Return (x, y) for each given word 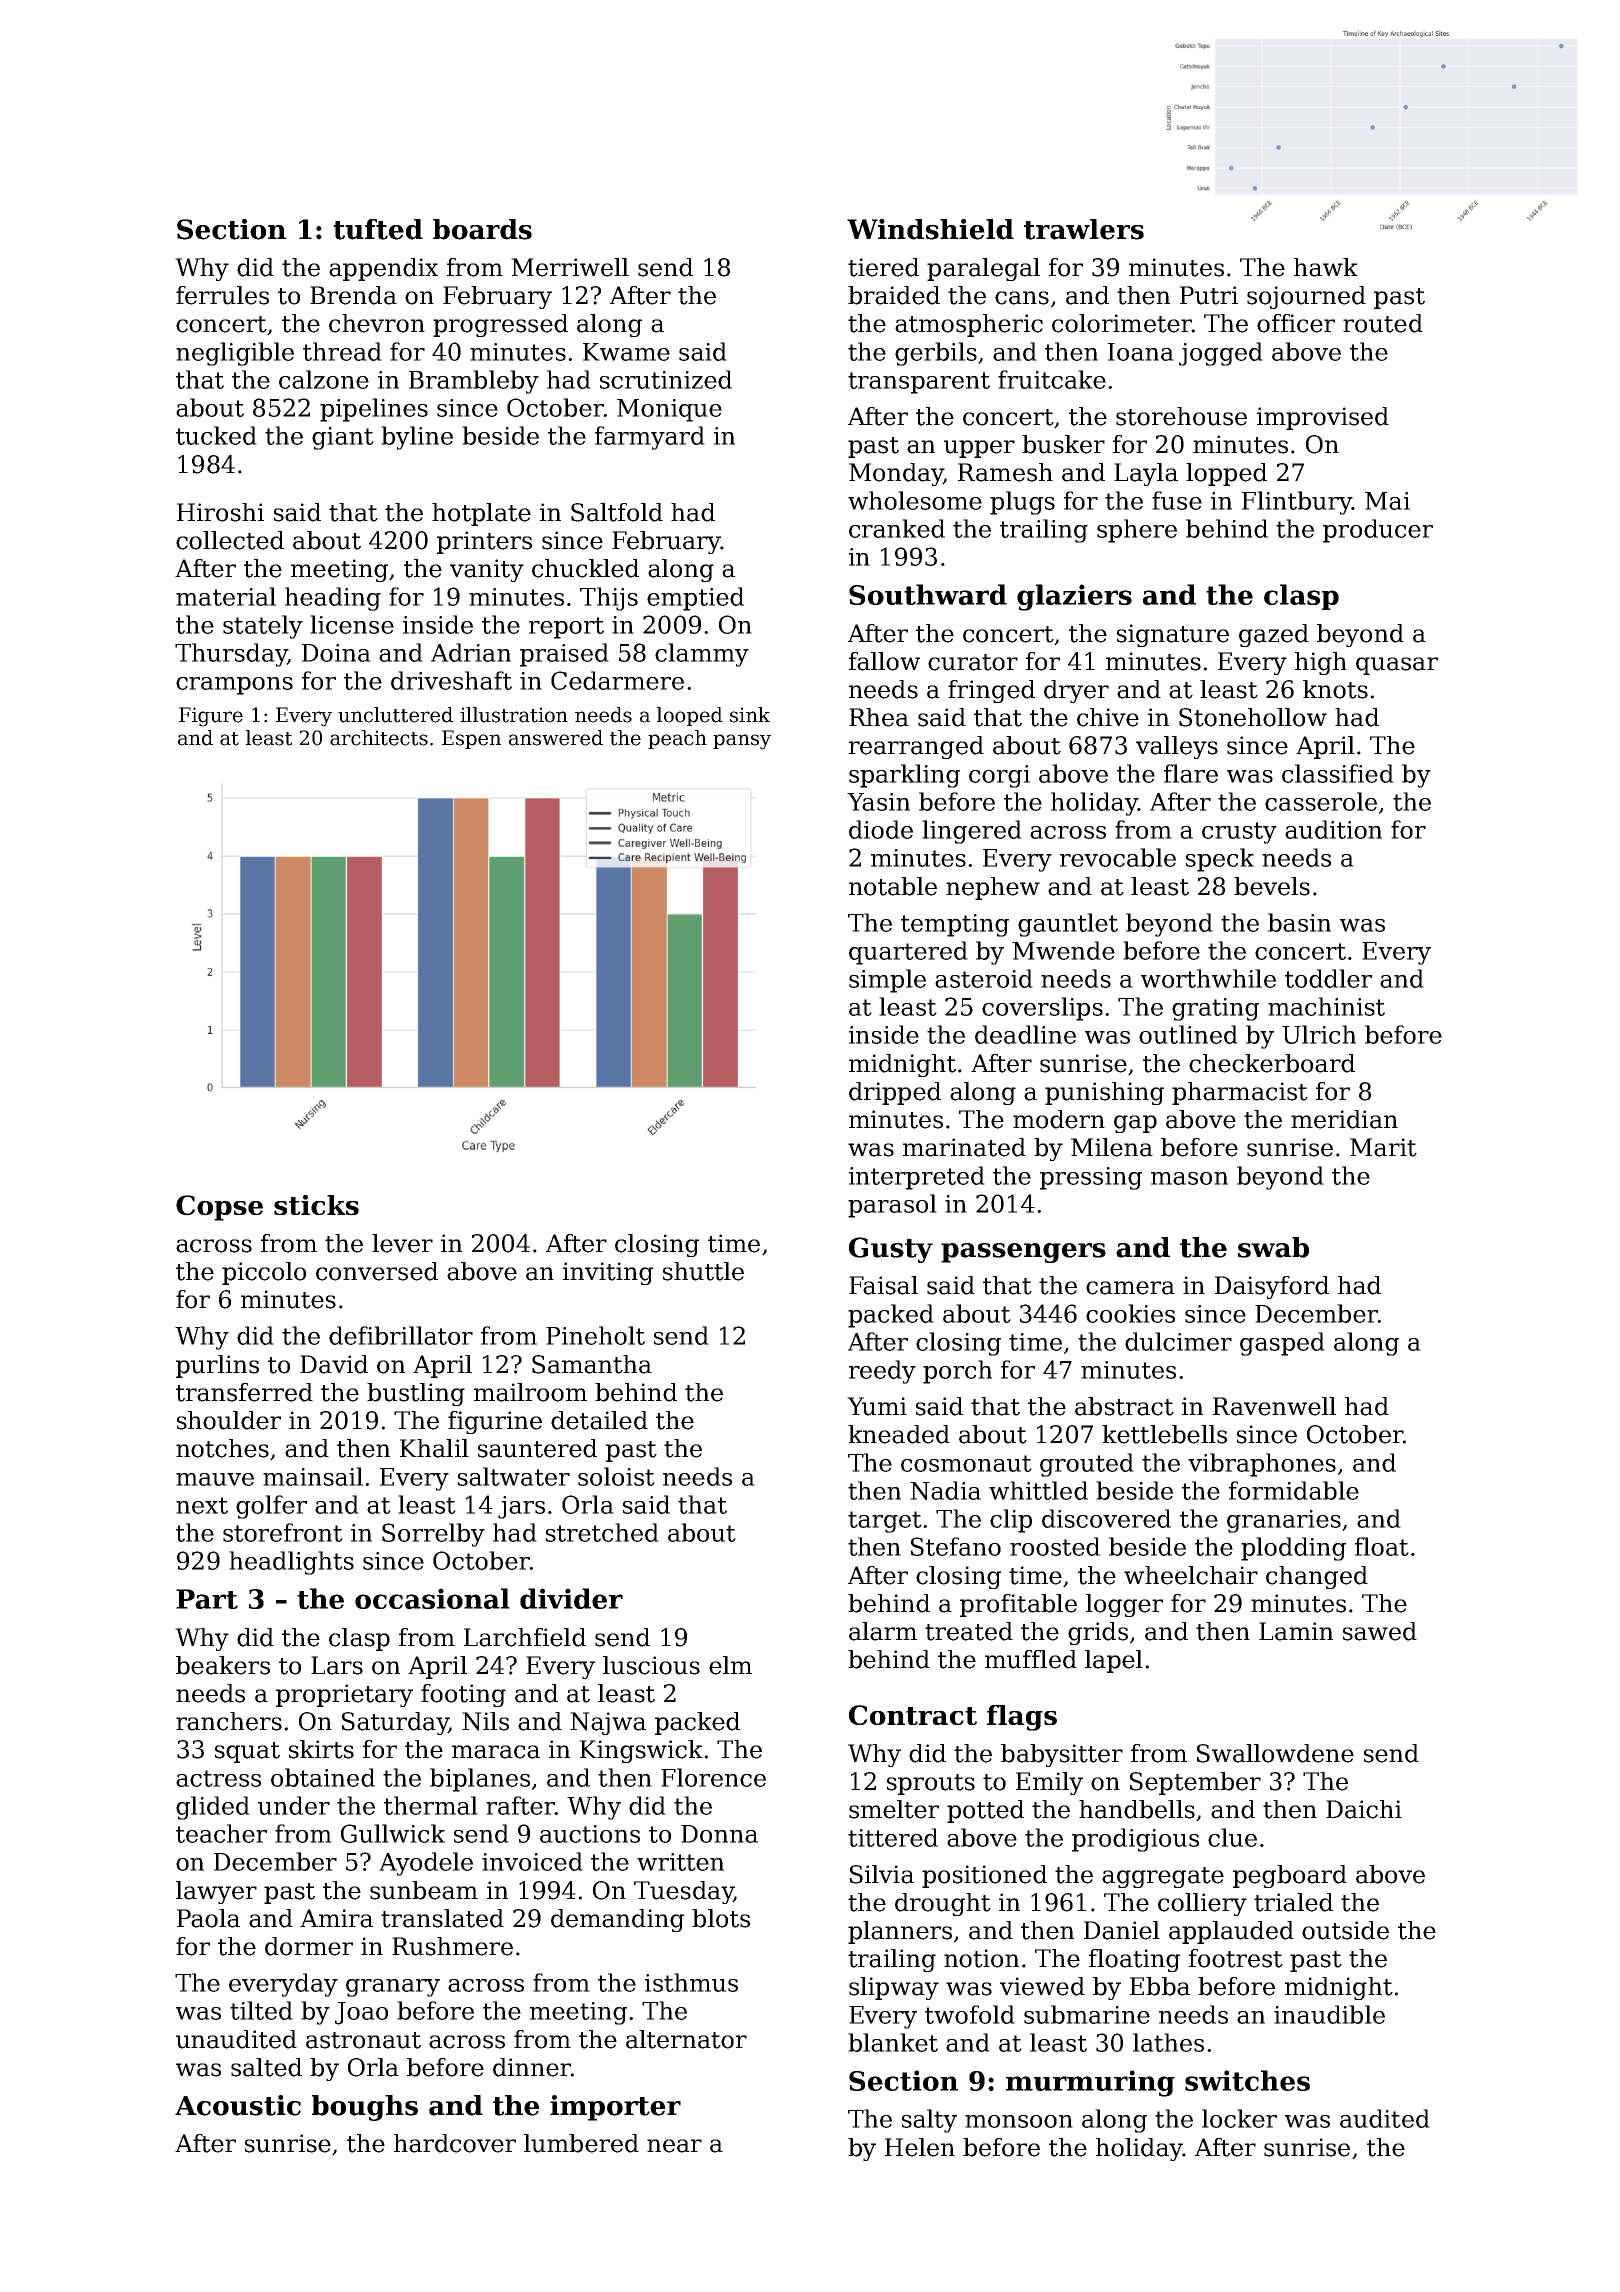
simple (887, 981)
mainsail (313, 1476)
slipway (894, 1988)
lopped (1226, 474)
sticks (316, 1205)
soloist (616, 1476)
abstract (1124, 1406)
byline (417, 438)
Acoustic (238, 2105)
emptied (695, 599)
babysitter (1062, 1755)
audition (1333, 829)
